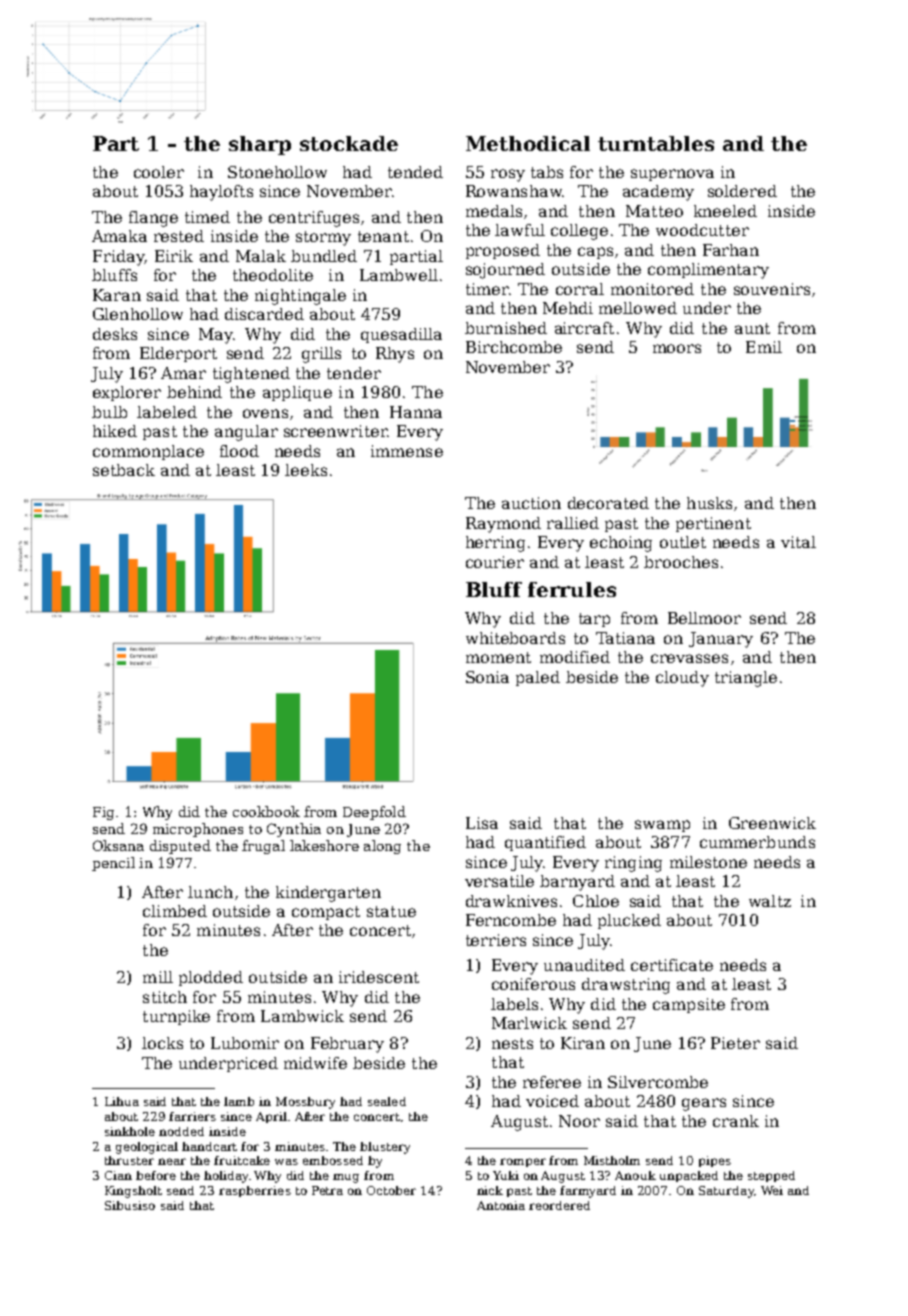 This screenshot has width=908, height=1316. I want to click on Hanna, so click(416, 412).
